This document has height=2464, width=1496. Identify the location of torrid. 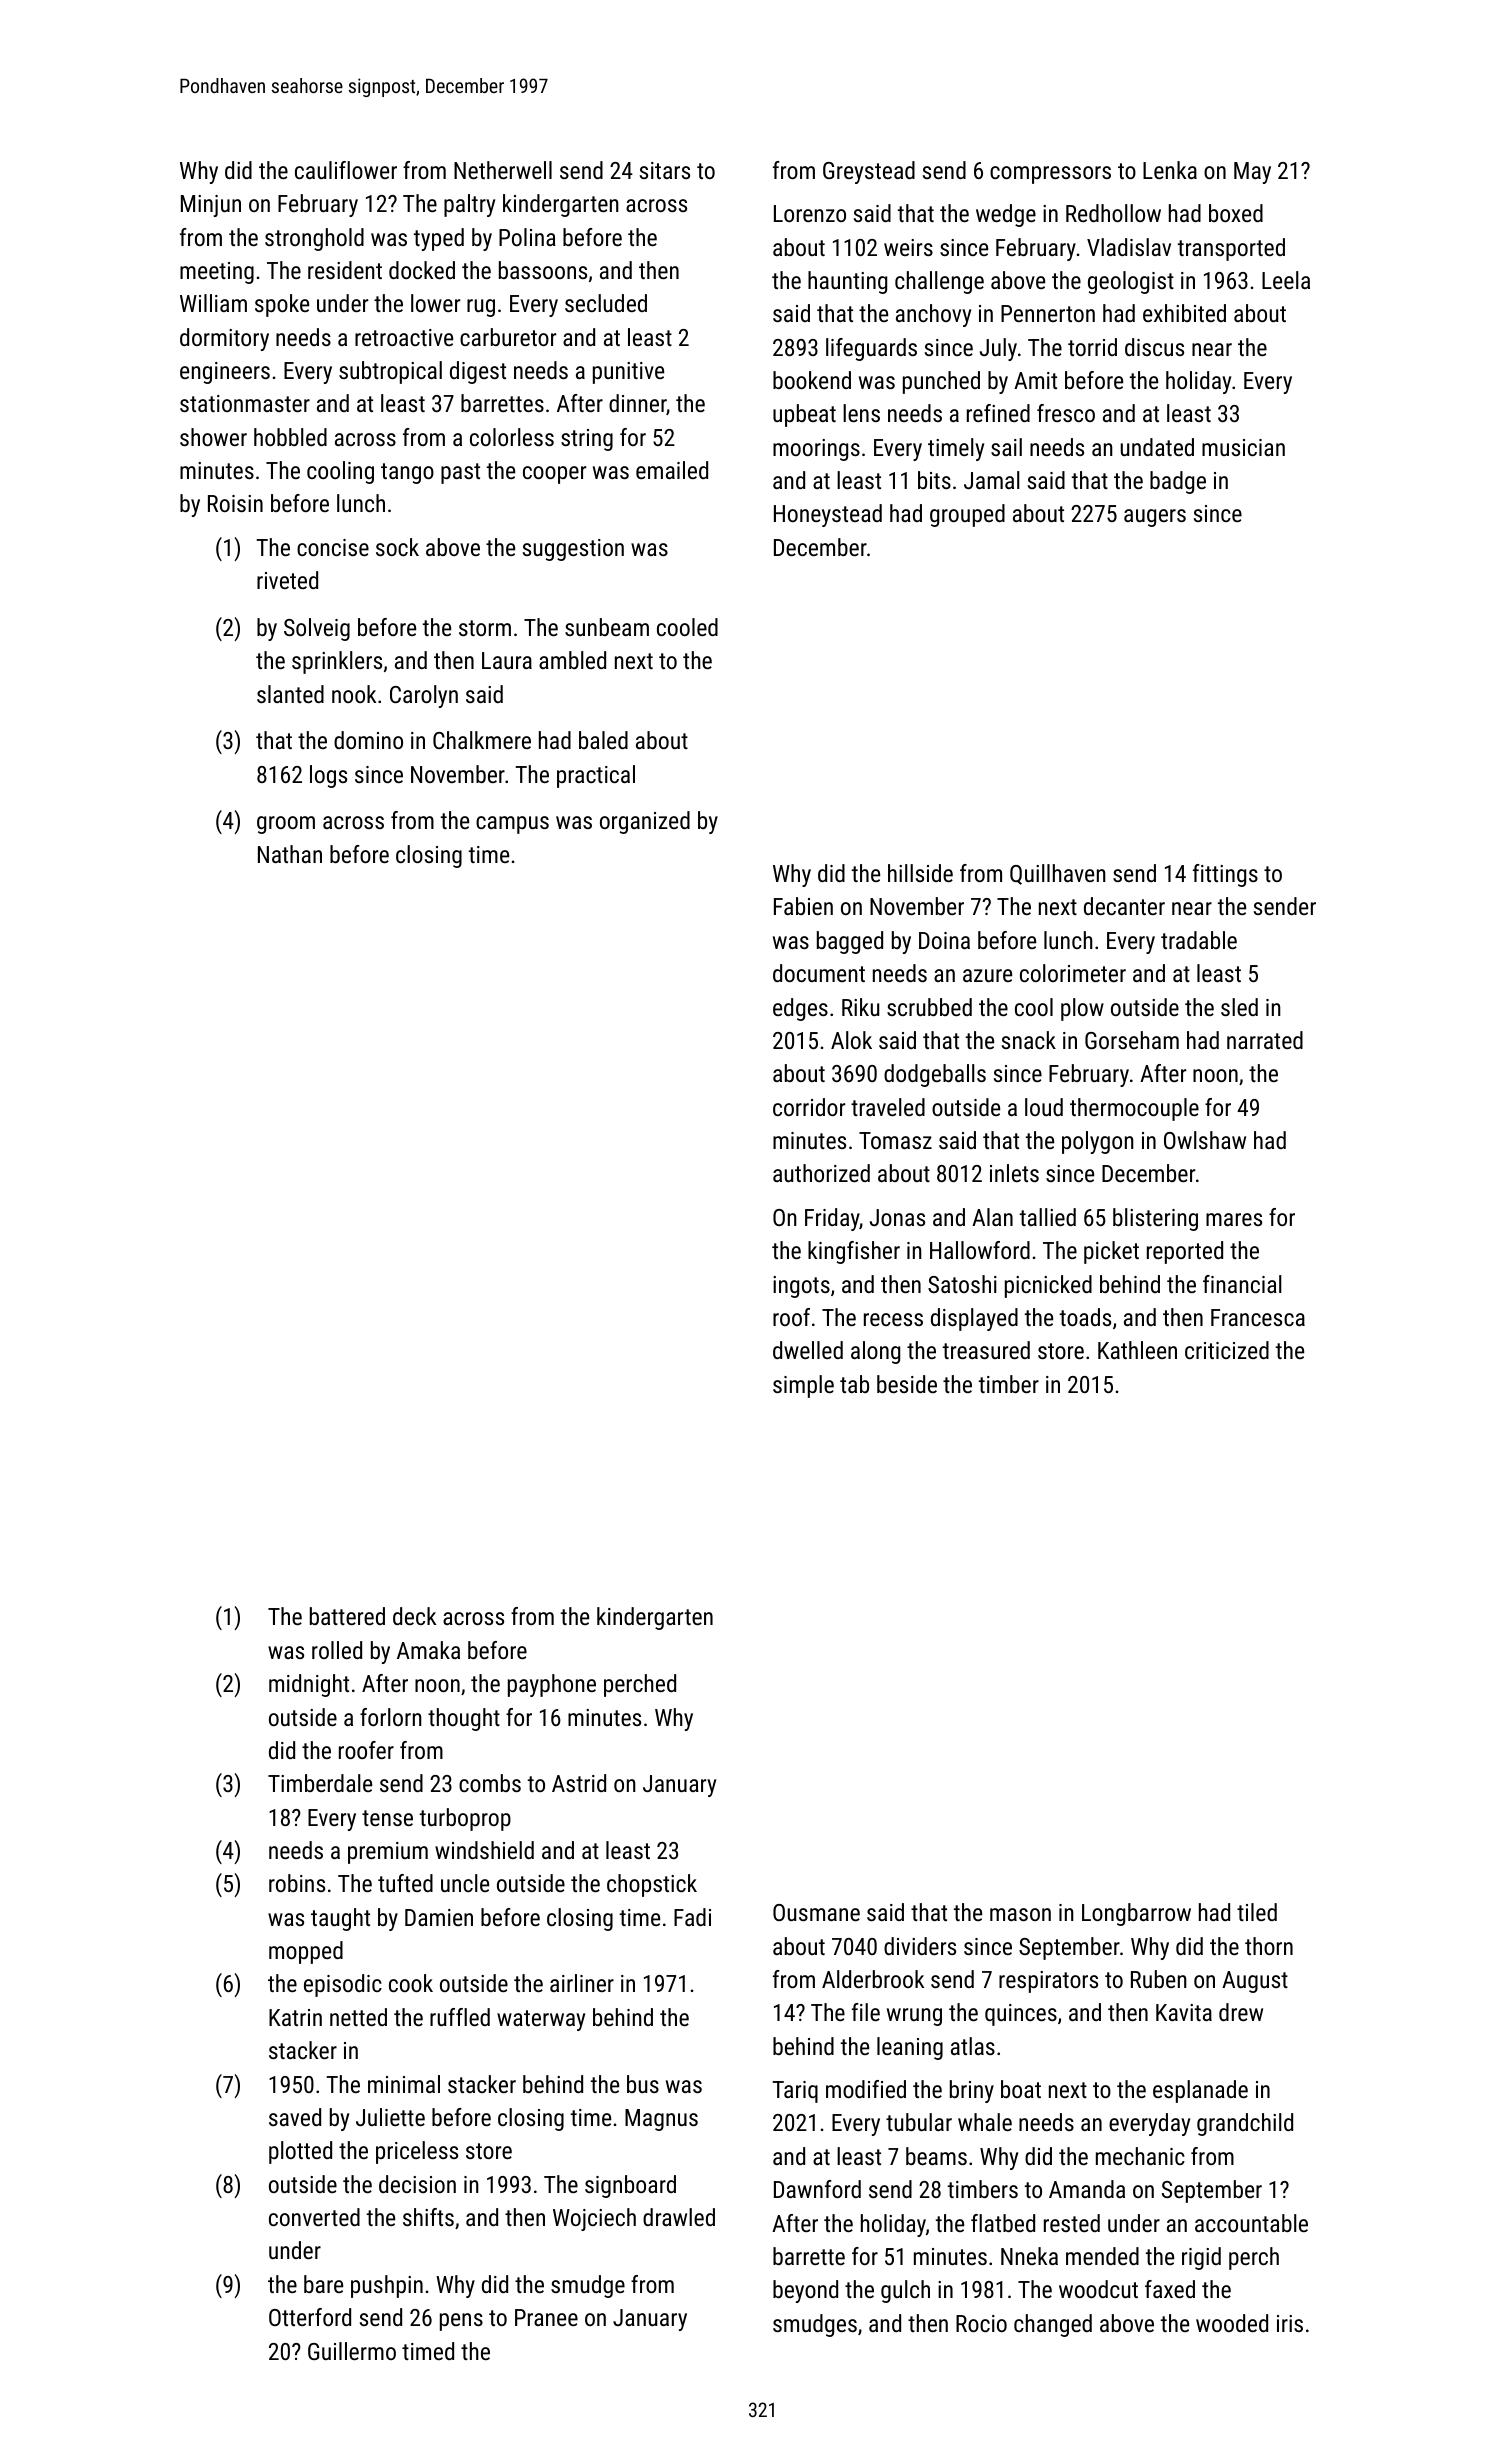
(1092, 347).
